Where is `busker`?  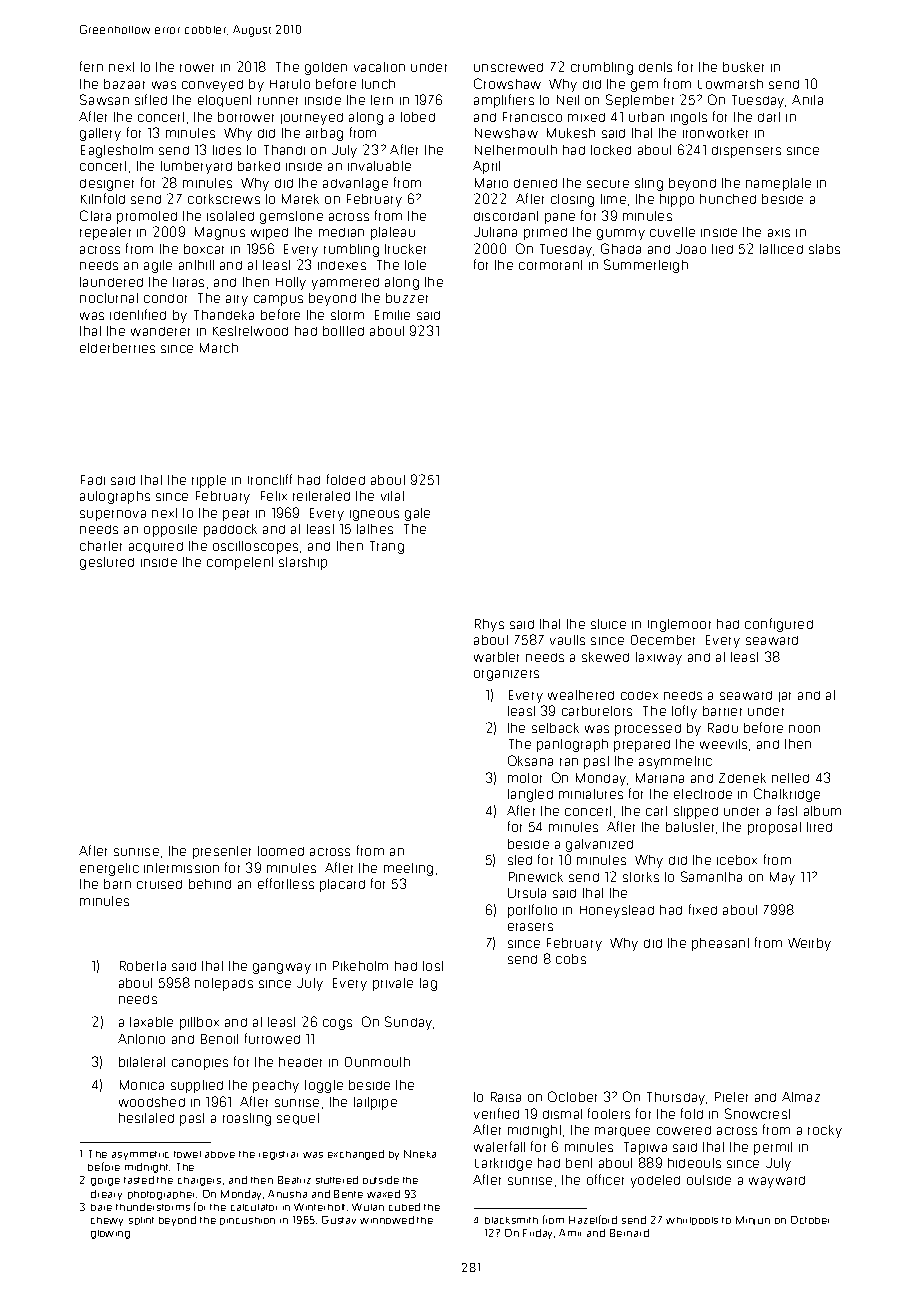
busker is located at coordinates (743, 67).
